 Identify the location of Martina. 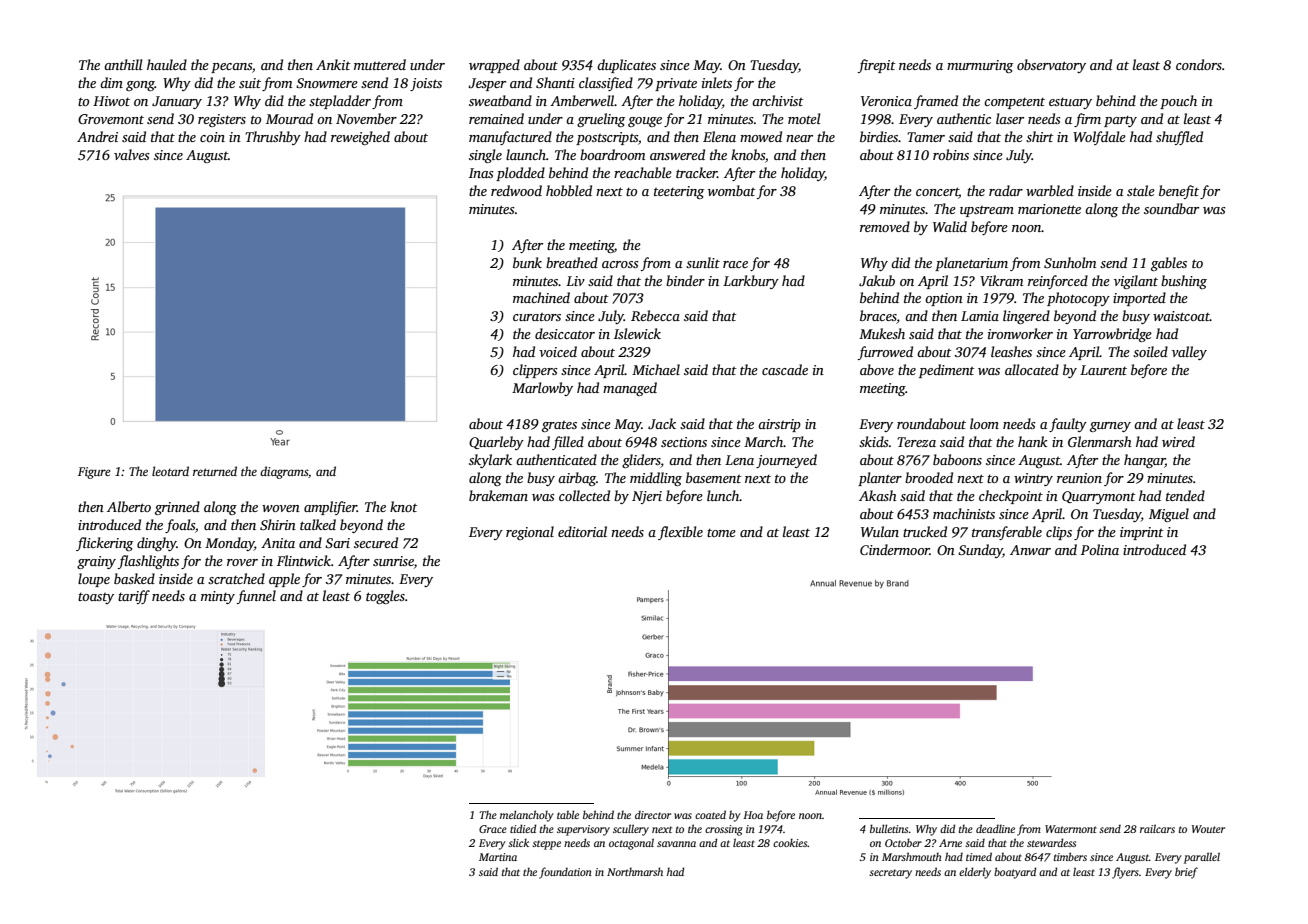
(498, 857).
